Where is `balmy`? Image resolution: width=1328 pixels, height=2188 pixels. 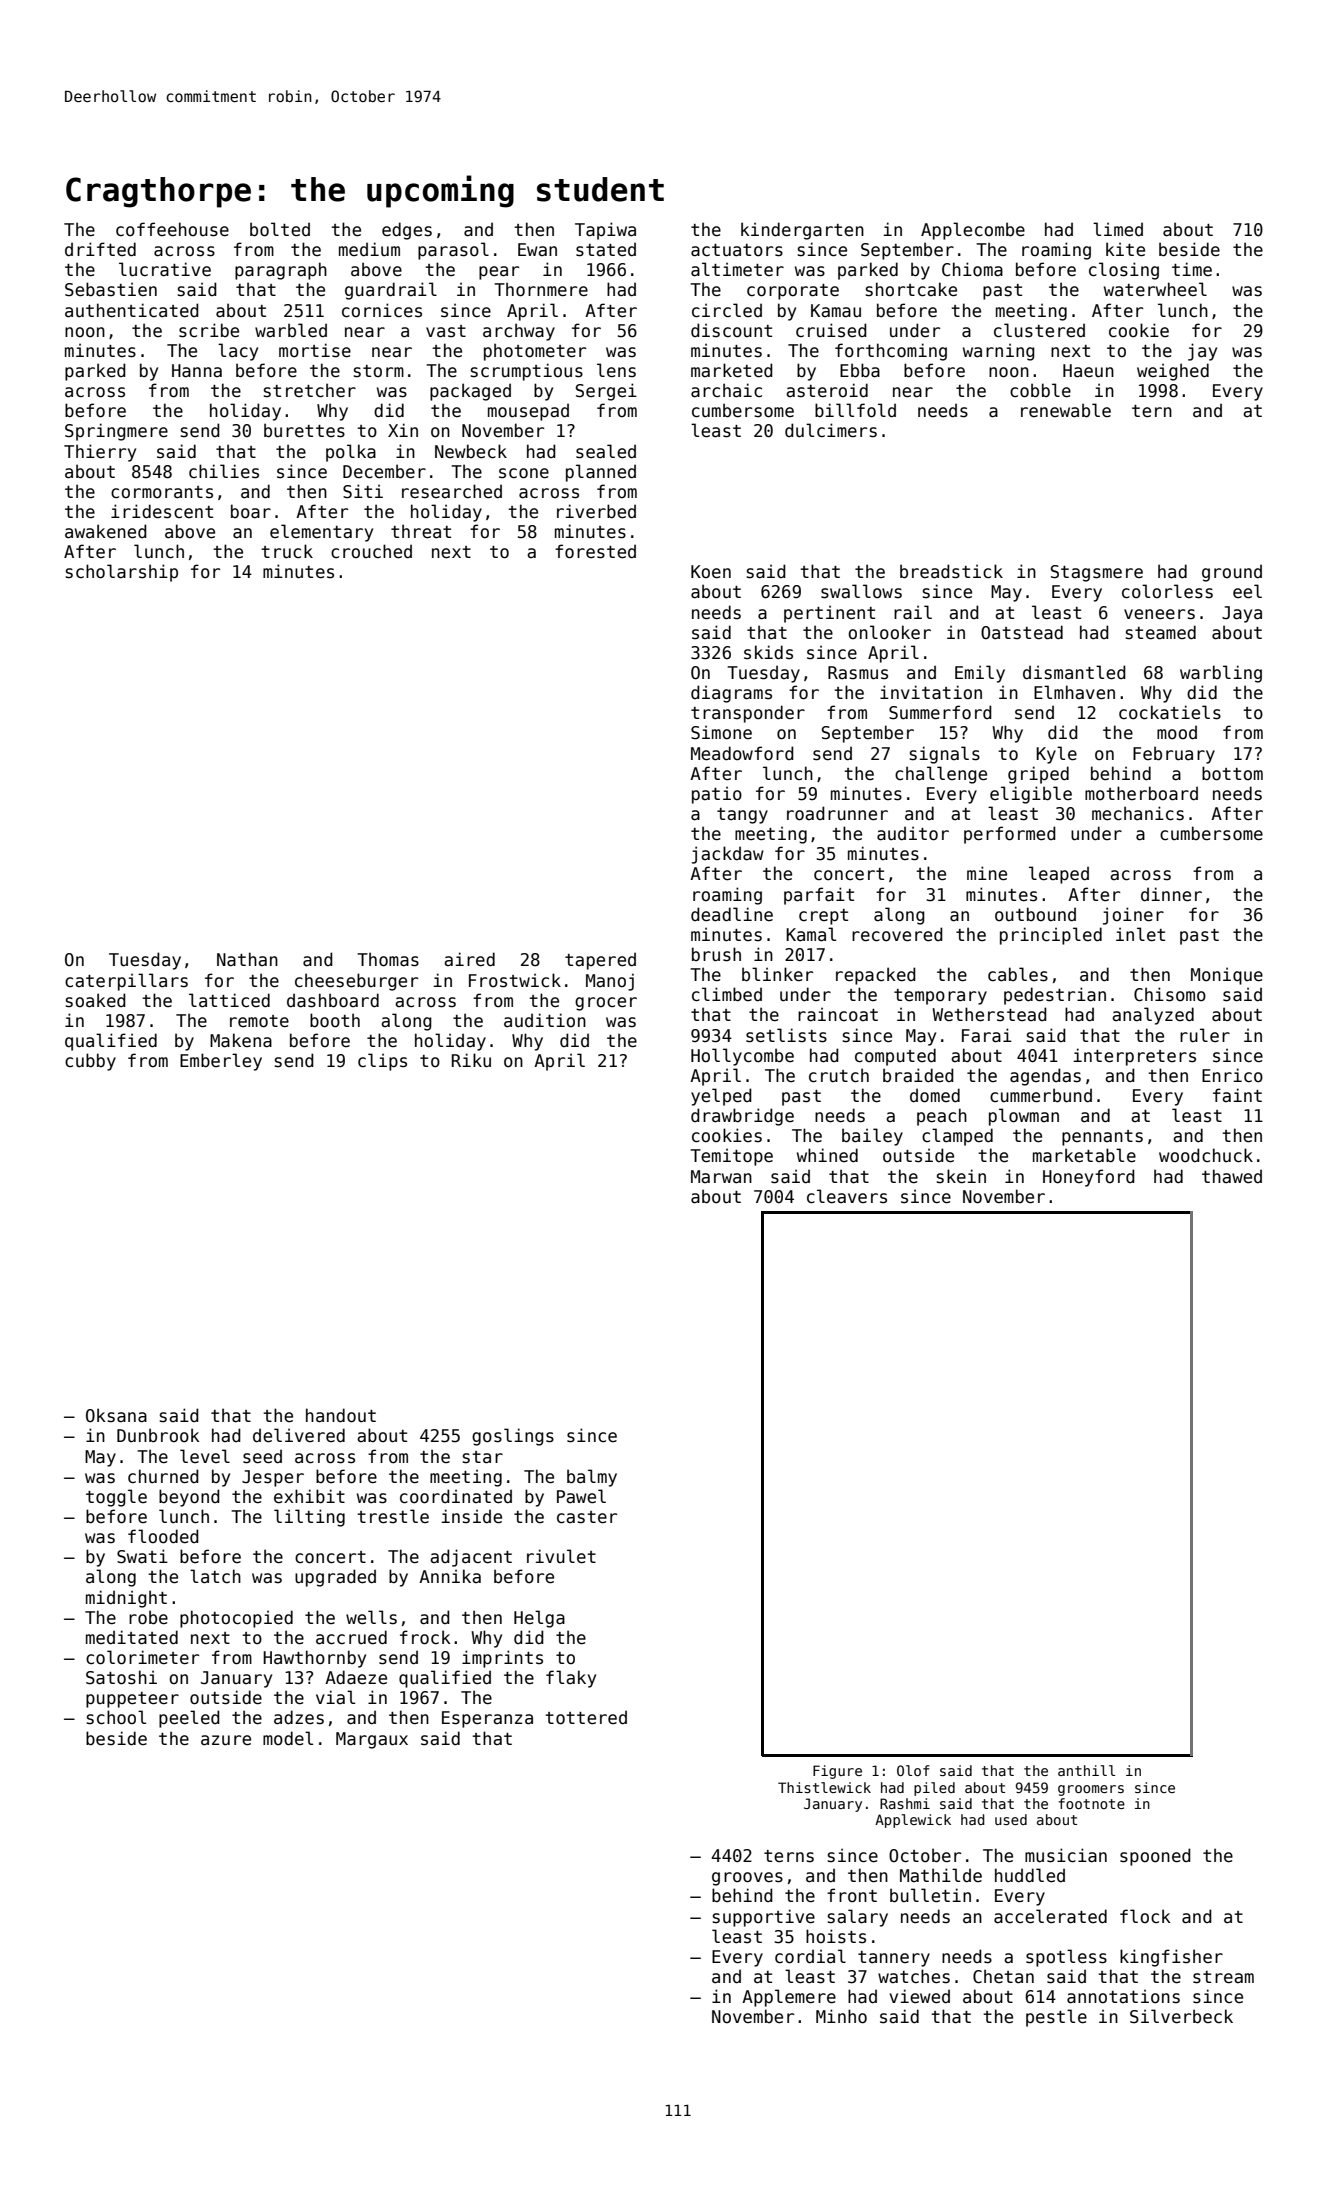
balmy is located at coordinates (592, 1478).
